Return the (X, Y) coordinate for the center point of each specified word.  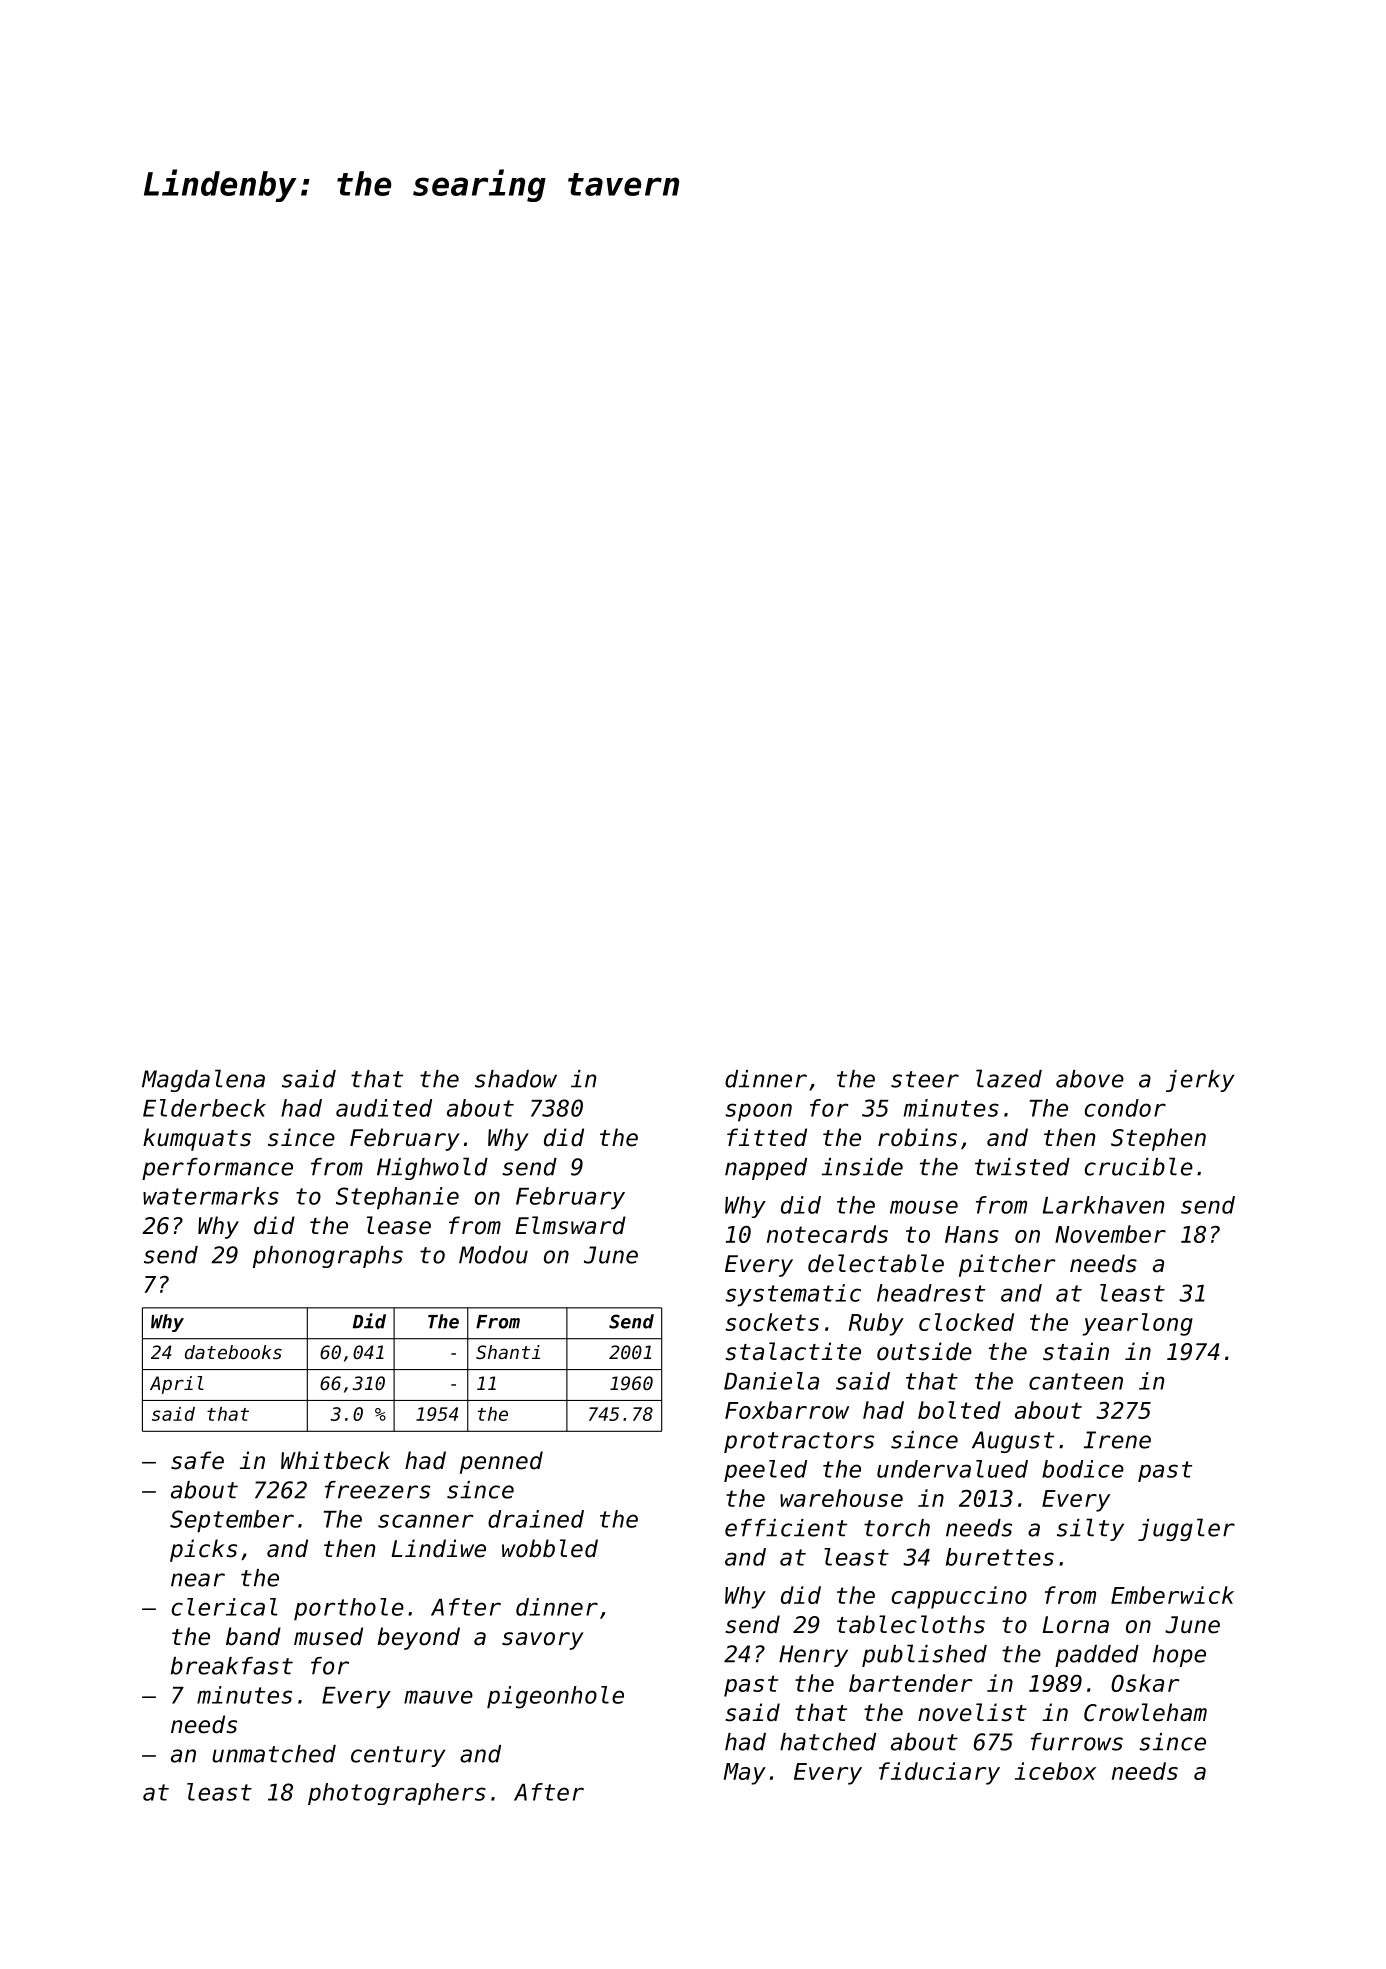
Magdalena (203, 1080)
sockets (772, 1322)
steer (925, 1079)
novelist (972, 1712)
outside (924, 1351)
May (744, 1774)
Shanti (508, 1352)
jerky (1200, 1081)
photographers (397, 1794)
